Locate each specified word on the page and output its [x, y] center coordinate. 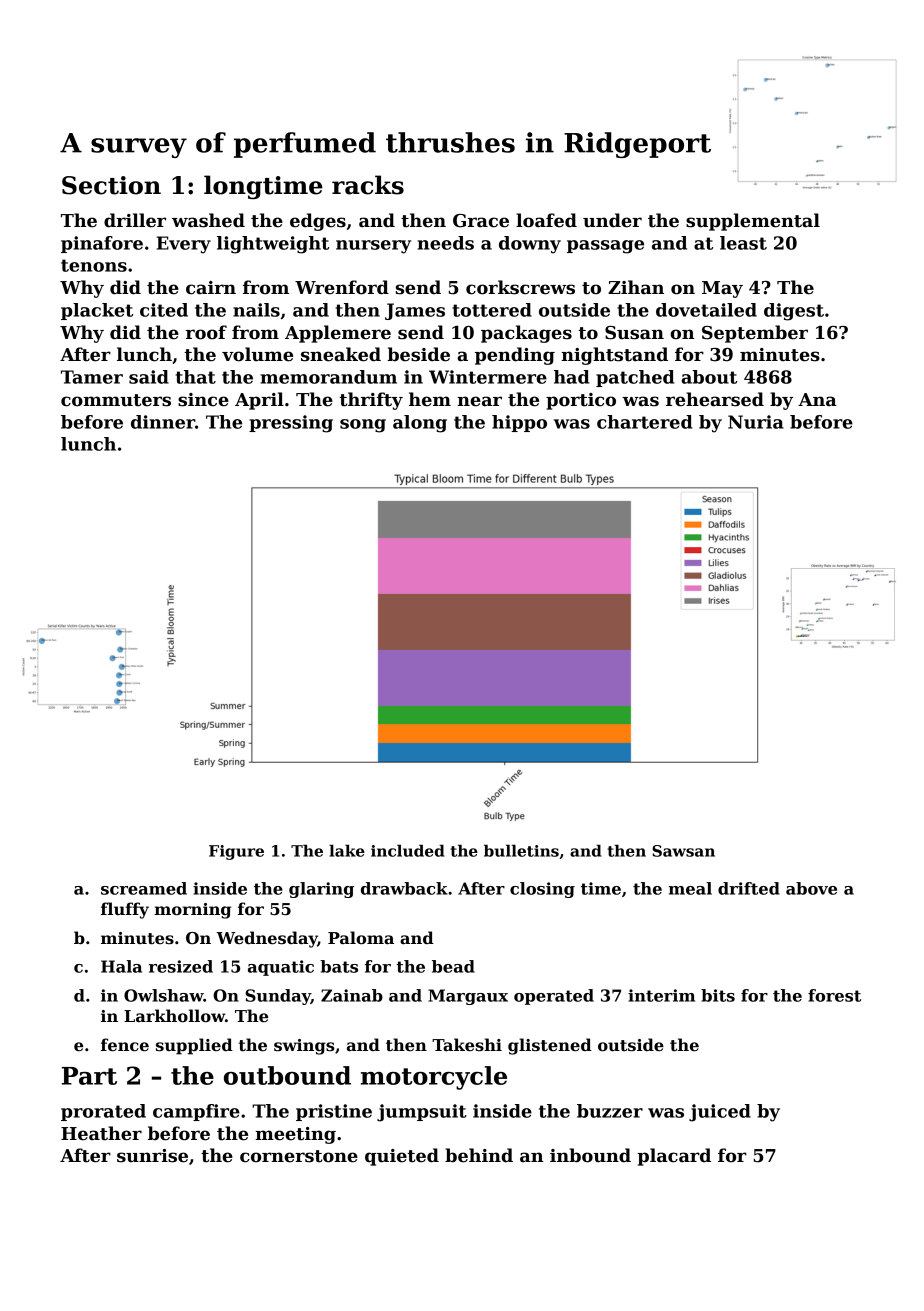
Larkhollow [174, 1016]
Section [111, 185]
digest [794, 312]
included [408, 850]
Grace [481, 221]
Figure [236, 852]
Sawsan [683, 851]
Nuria [756, 422]
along [420, 424]
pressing [291, 424]
